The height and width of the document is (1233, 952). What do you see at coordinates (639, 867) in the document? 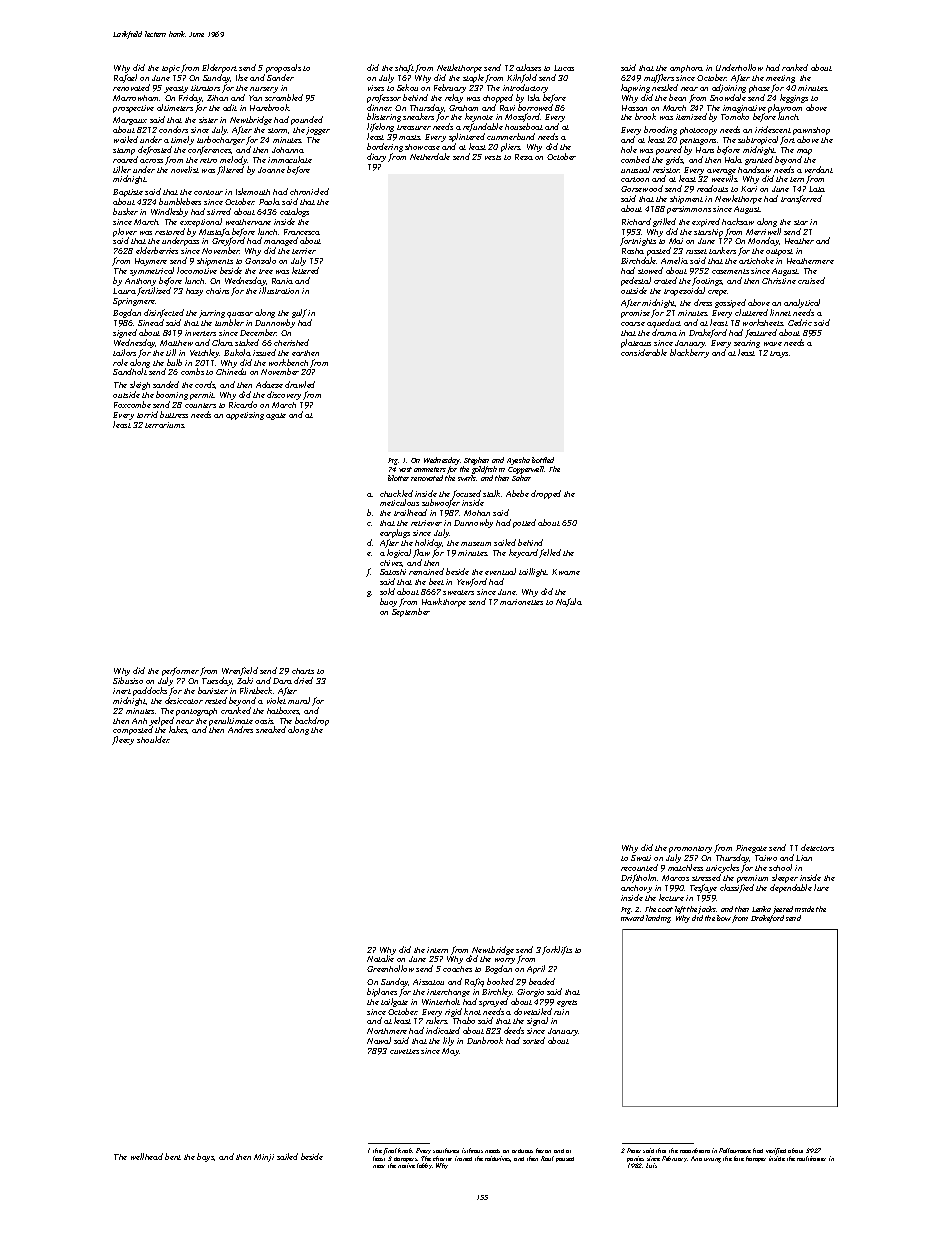
I see `recounted` at bounding box center [639, 867].
